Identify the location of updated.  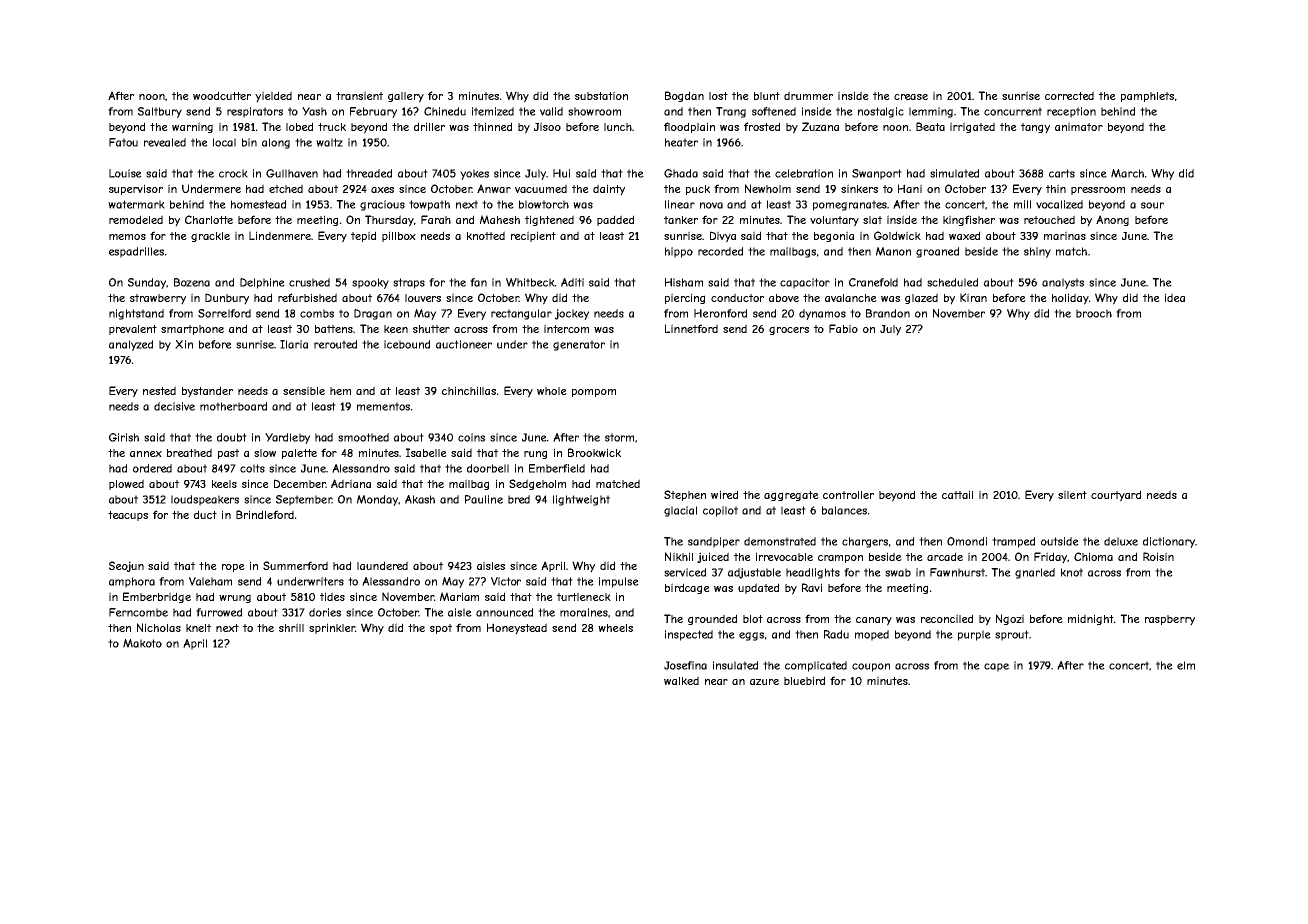
(758, 588).
